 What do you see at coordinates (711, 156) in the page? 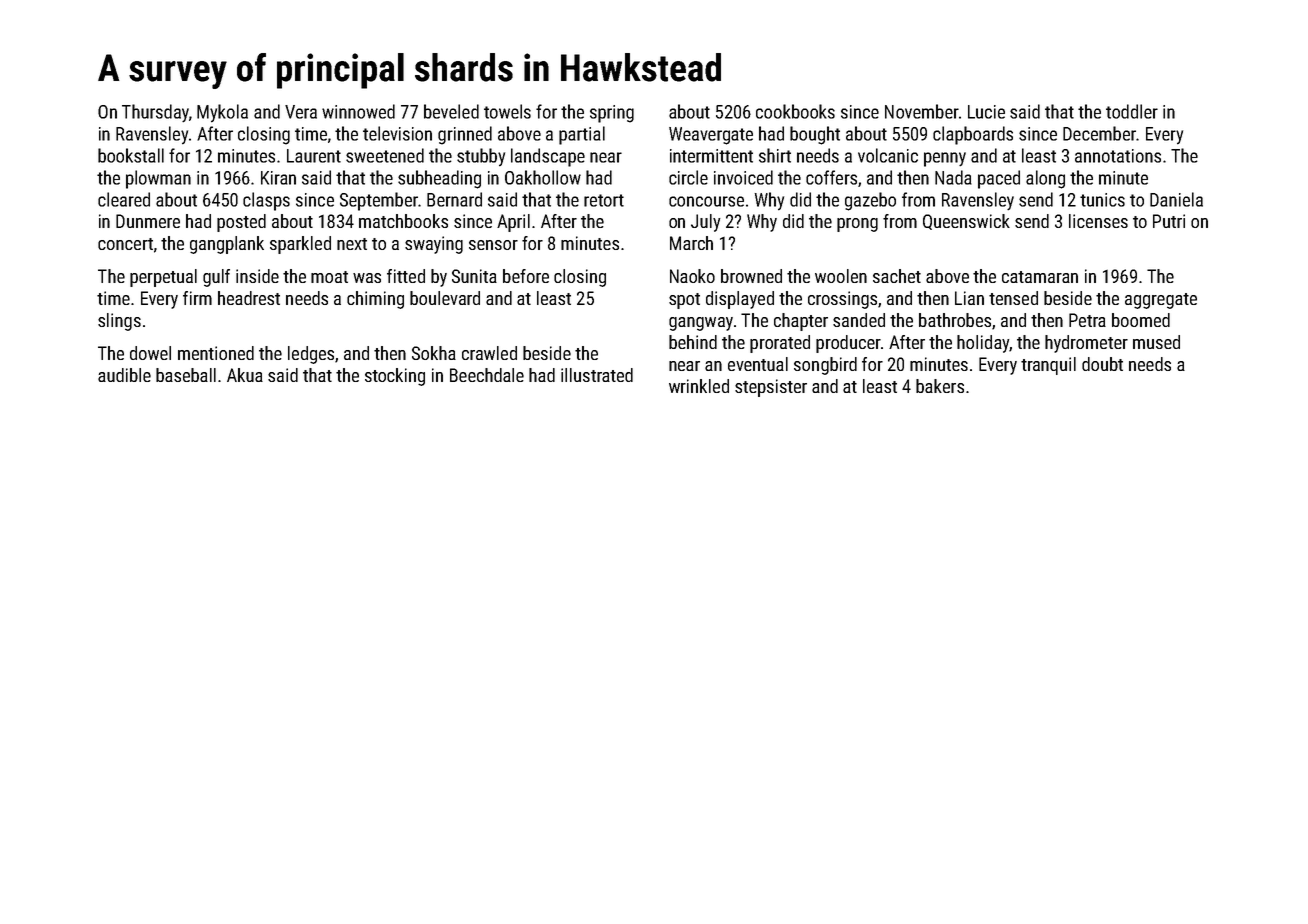
I see `intermittent` at bounding box center [711, 156].
